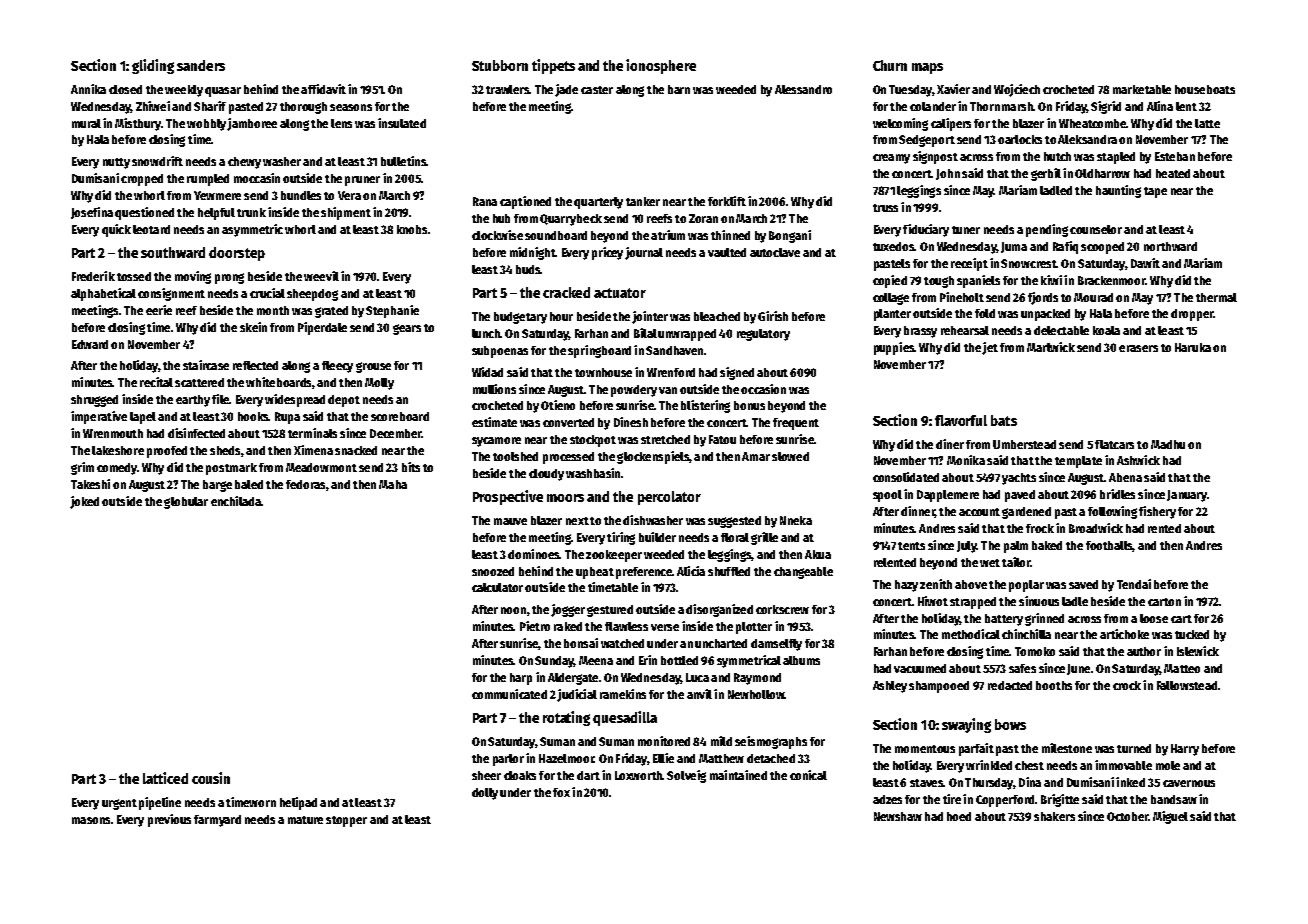 This screenshot has height=924, width=1308. Describe the element at coordinates (305, 484) in the screenshot. I see `fedoras` at that location.
